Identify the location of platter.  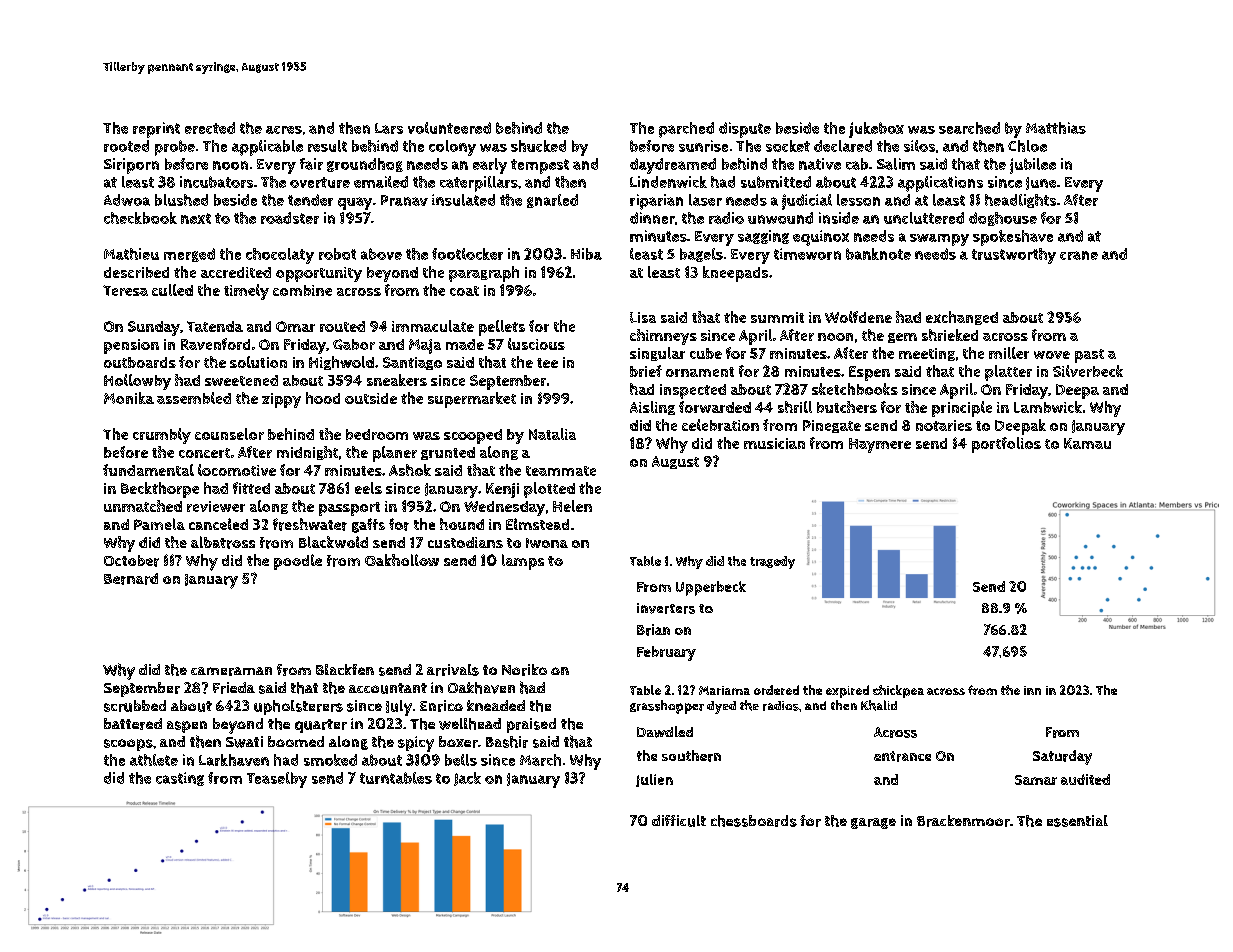
(1008, 373).
